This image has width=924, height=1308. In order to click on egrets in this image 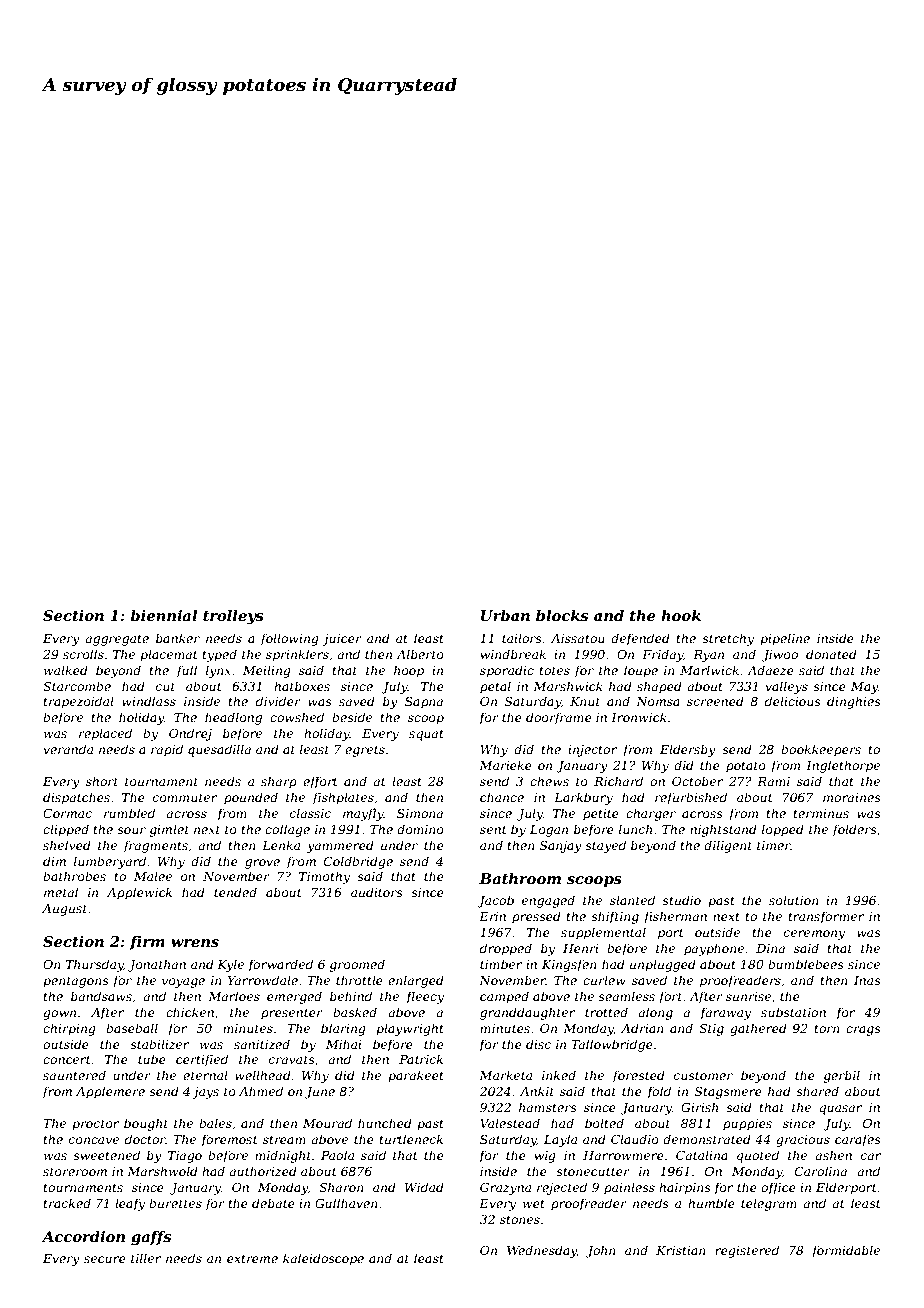, I will do `click(365, 751)`.
